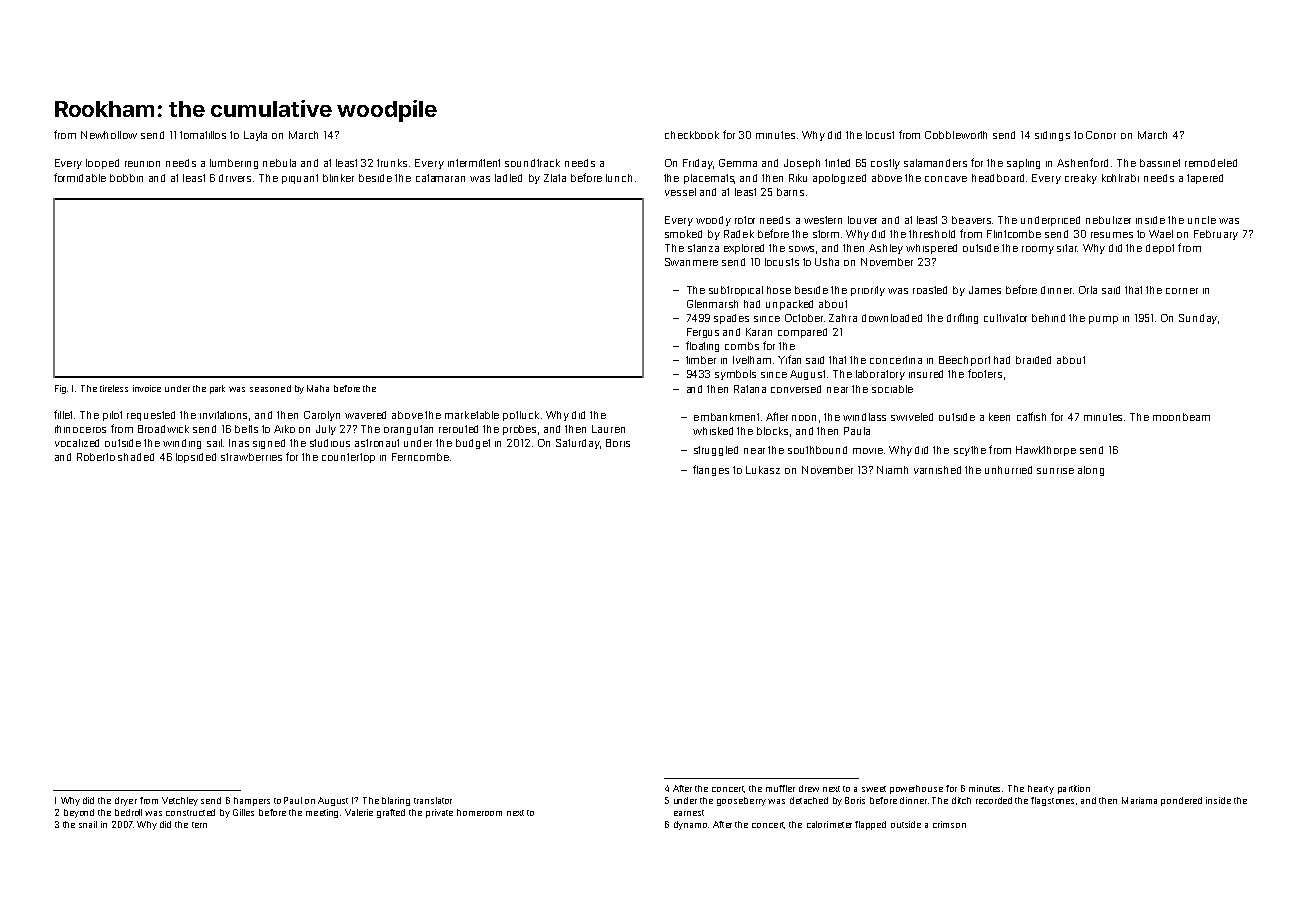  I want to click on flapped, so click(870, 825).
